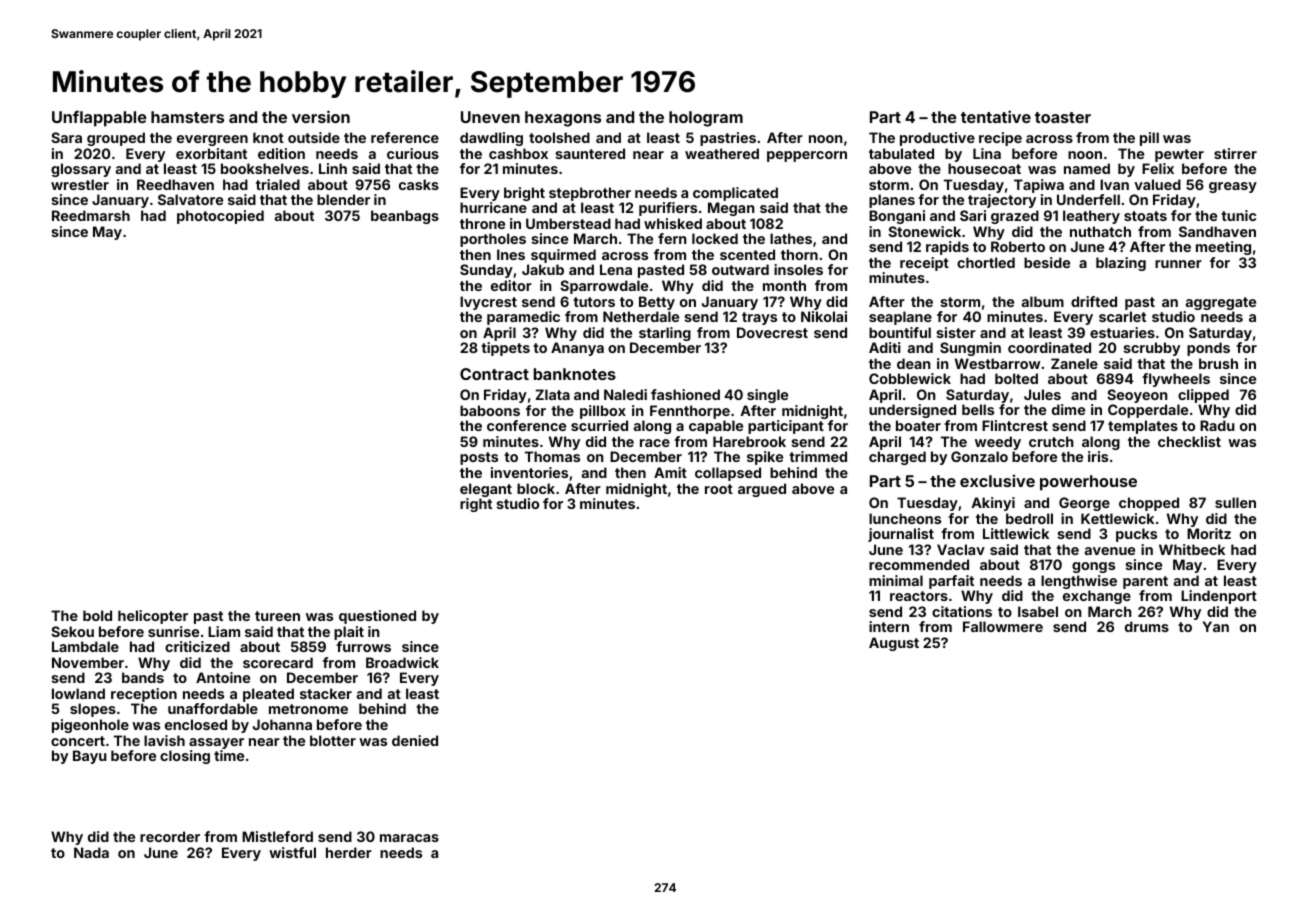  What do you see at coordinates (1015, 425) in the screenshot?
I see `Flintcrest` at bounding box center [1015, 425].
